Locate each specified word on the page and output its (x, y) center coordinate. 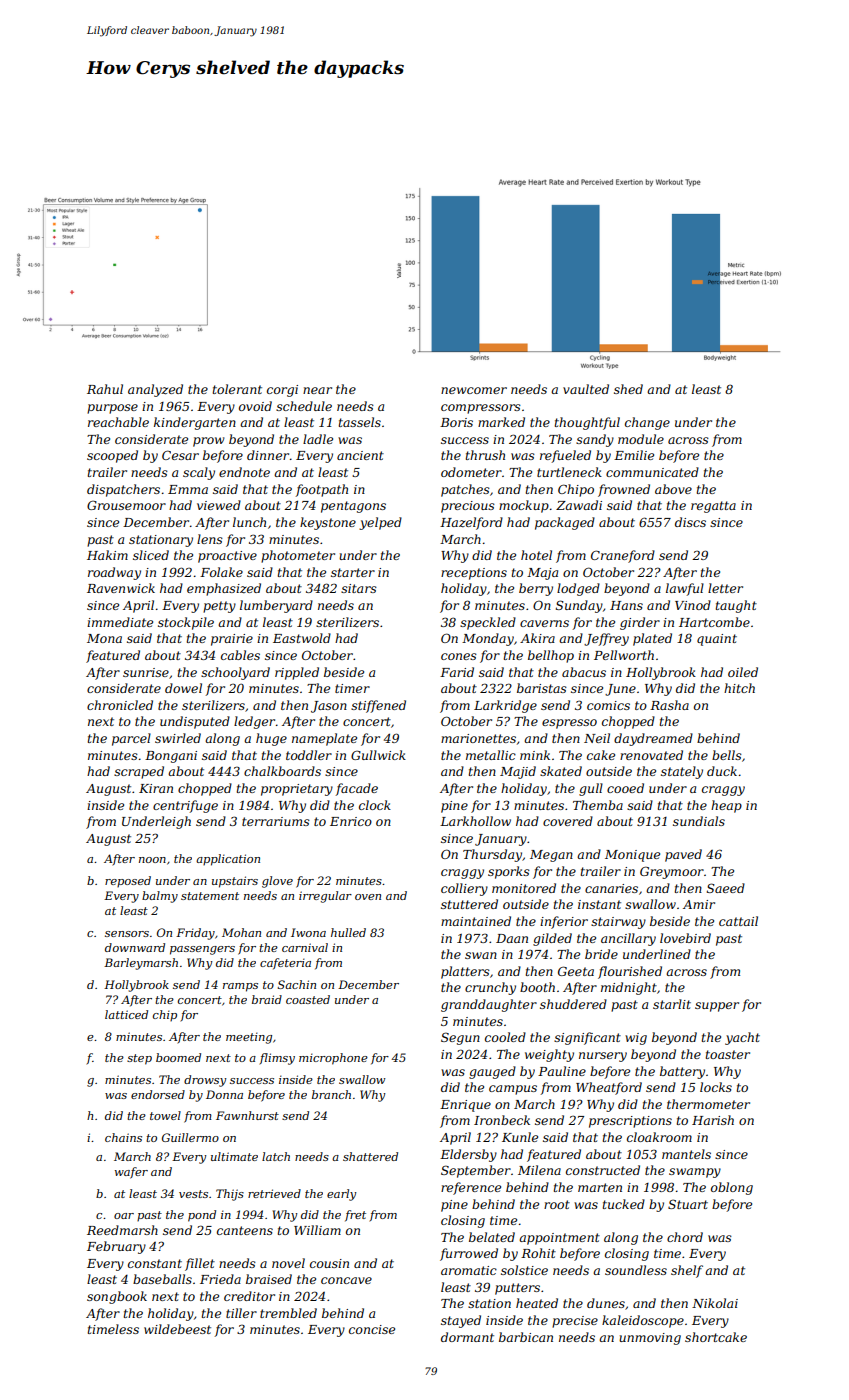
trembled (288, 1313)
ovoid (255, 406)
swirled (178, 738)
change (647, 423)
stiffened (378, 706)
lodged (578, 589)
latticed (126, 1014)
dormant (467, 1337)
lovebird (685, 938)
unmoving (650, 1339)
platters (465, 972)
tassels (360, 422)
